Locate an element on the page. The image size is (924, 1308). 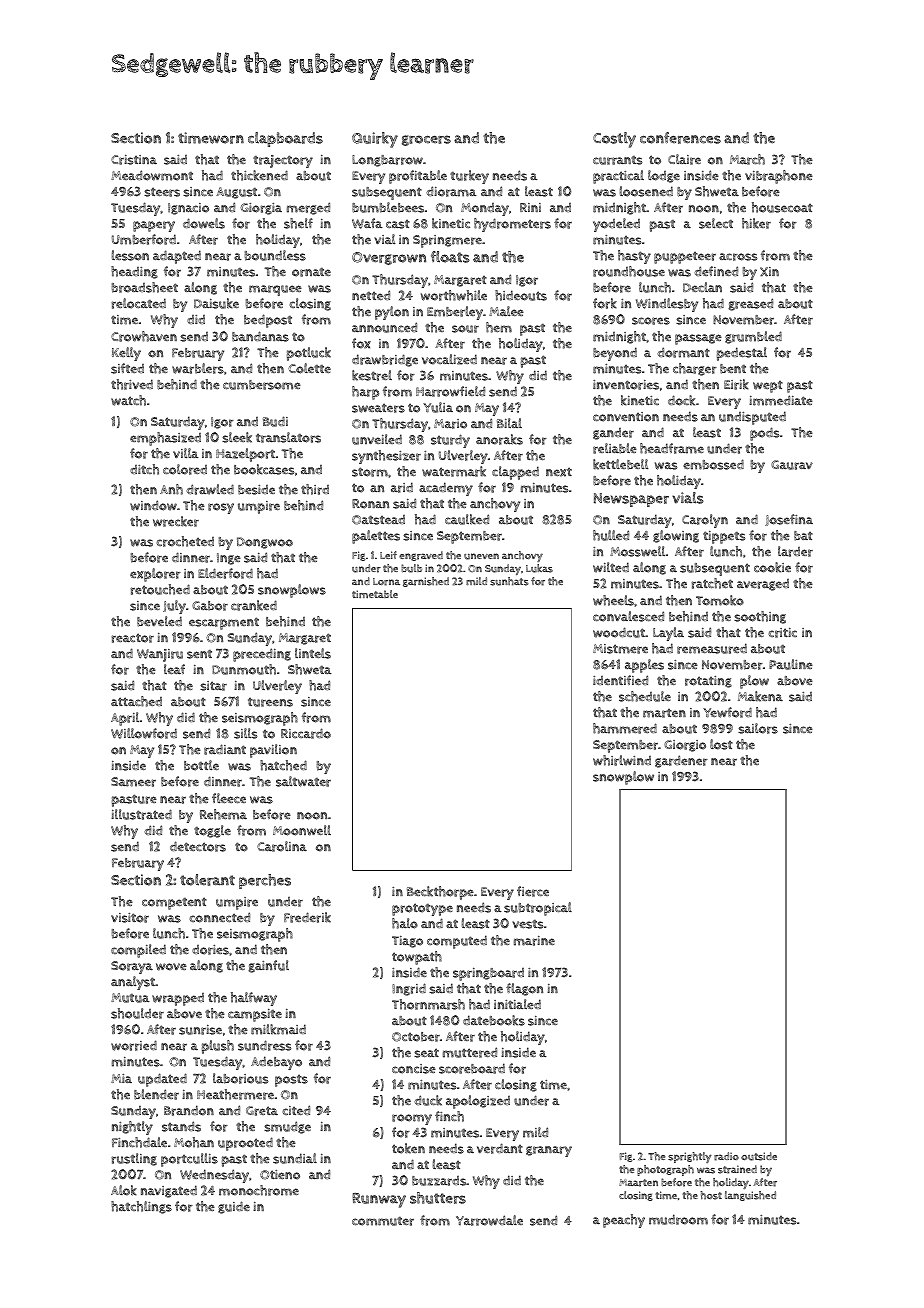
whirlwind is located at coordinates (622, 760).
